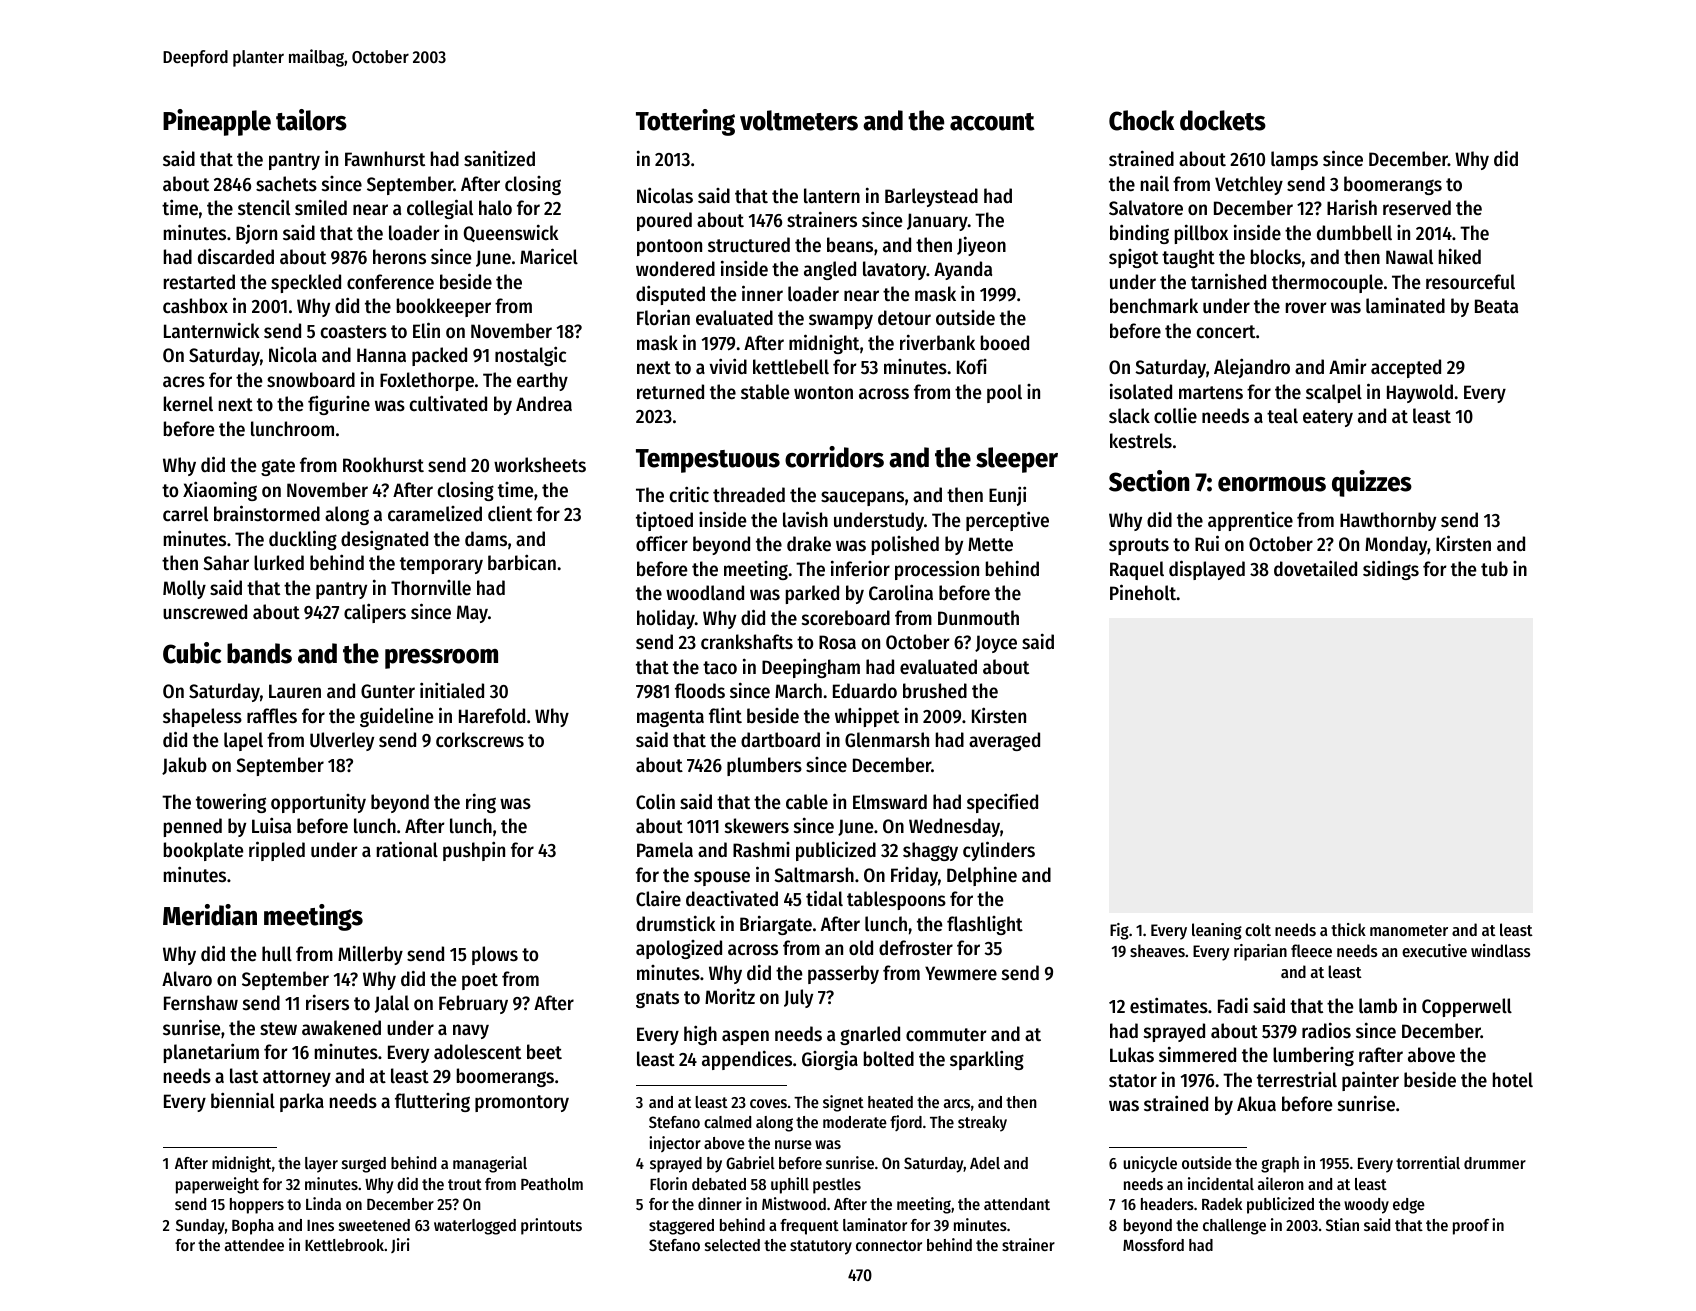 This screenshot has height=1311, width=1696. What do you see at coordinates (1004, 393) in the screenshot?
I see `pool` at bounding box center [1004, 393].
